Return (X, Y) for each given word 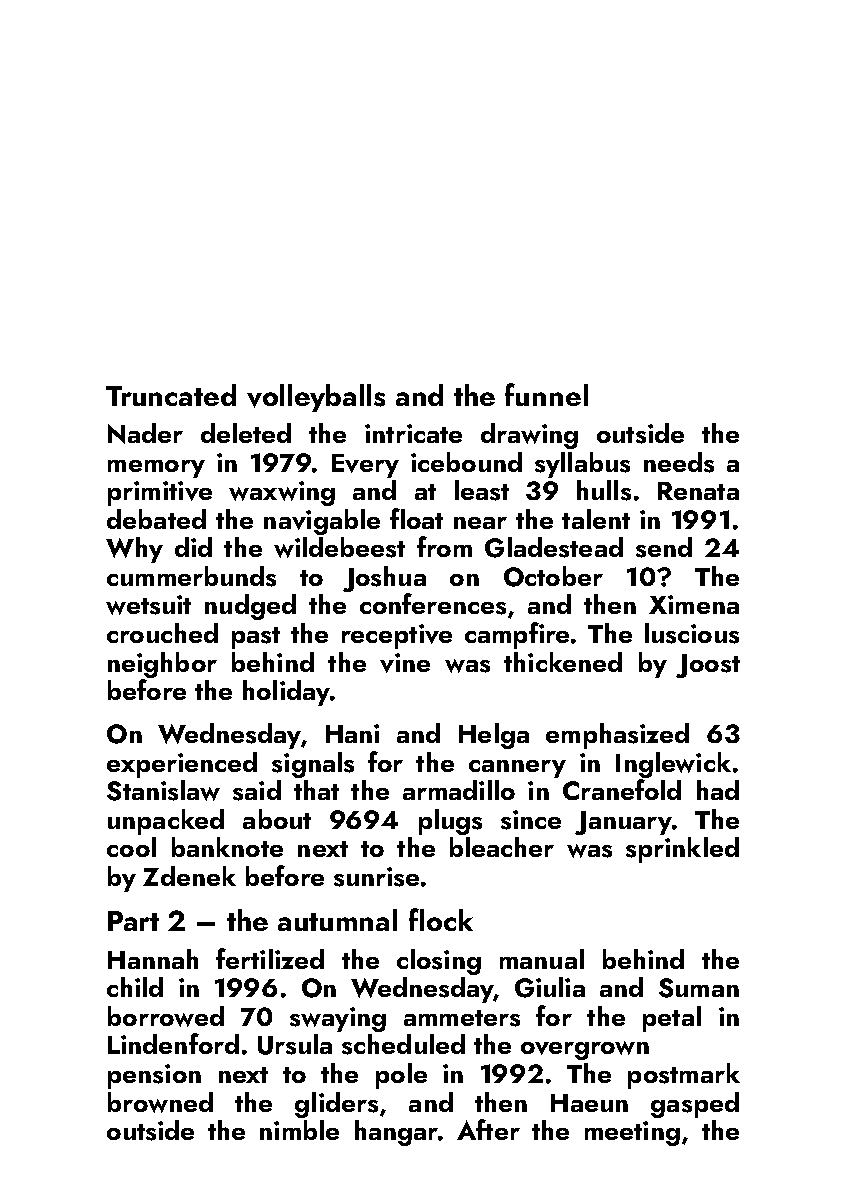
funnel (546, 394)
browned (160, 1102)
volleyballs (316, 398)
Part (133, 921)
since (531, 820)
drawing (529, 436)
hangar (396, 1133)
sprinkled (682, 850)
